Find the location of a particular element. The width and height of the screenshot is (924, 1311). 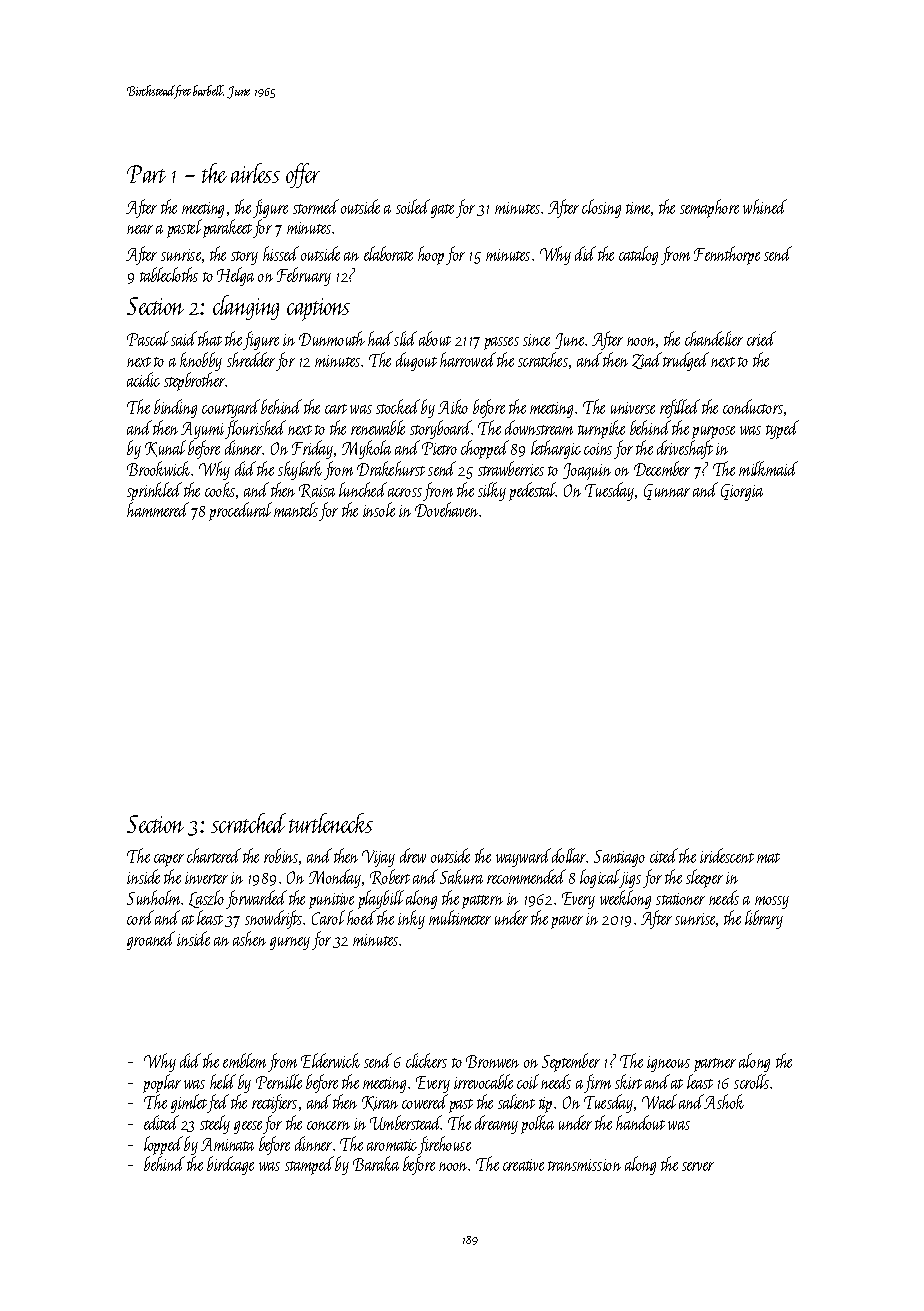

cart is located at coordinates (336, 409).
